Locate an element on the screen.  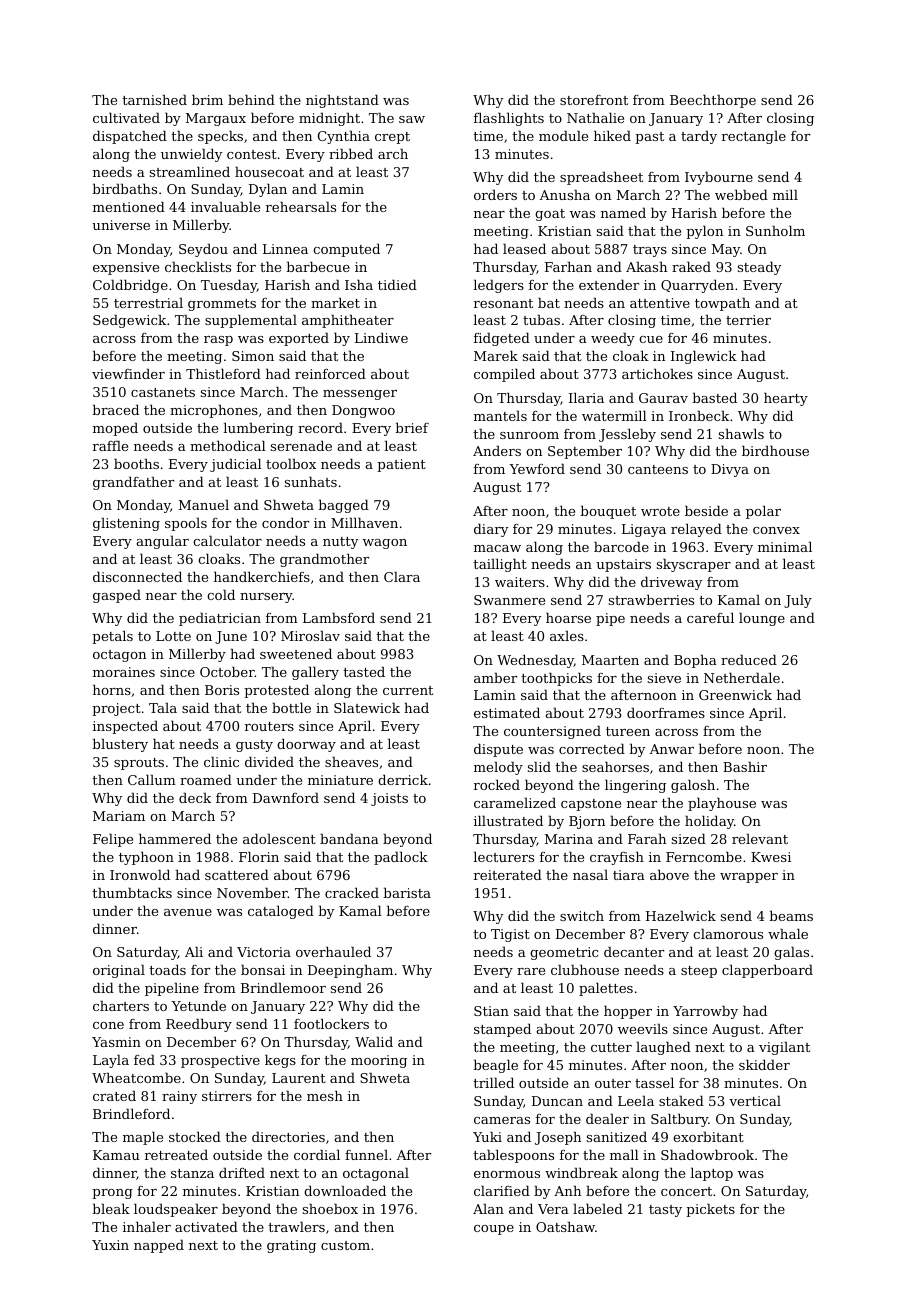
braced is located at coordinates (115, 409).
